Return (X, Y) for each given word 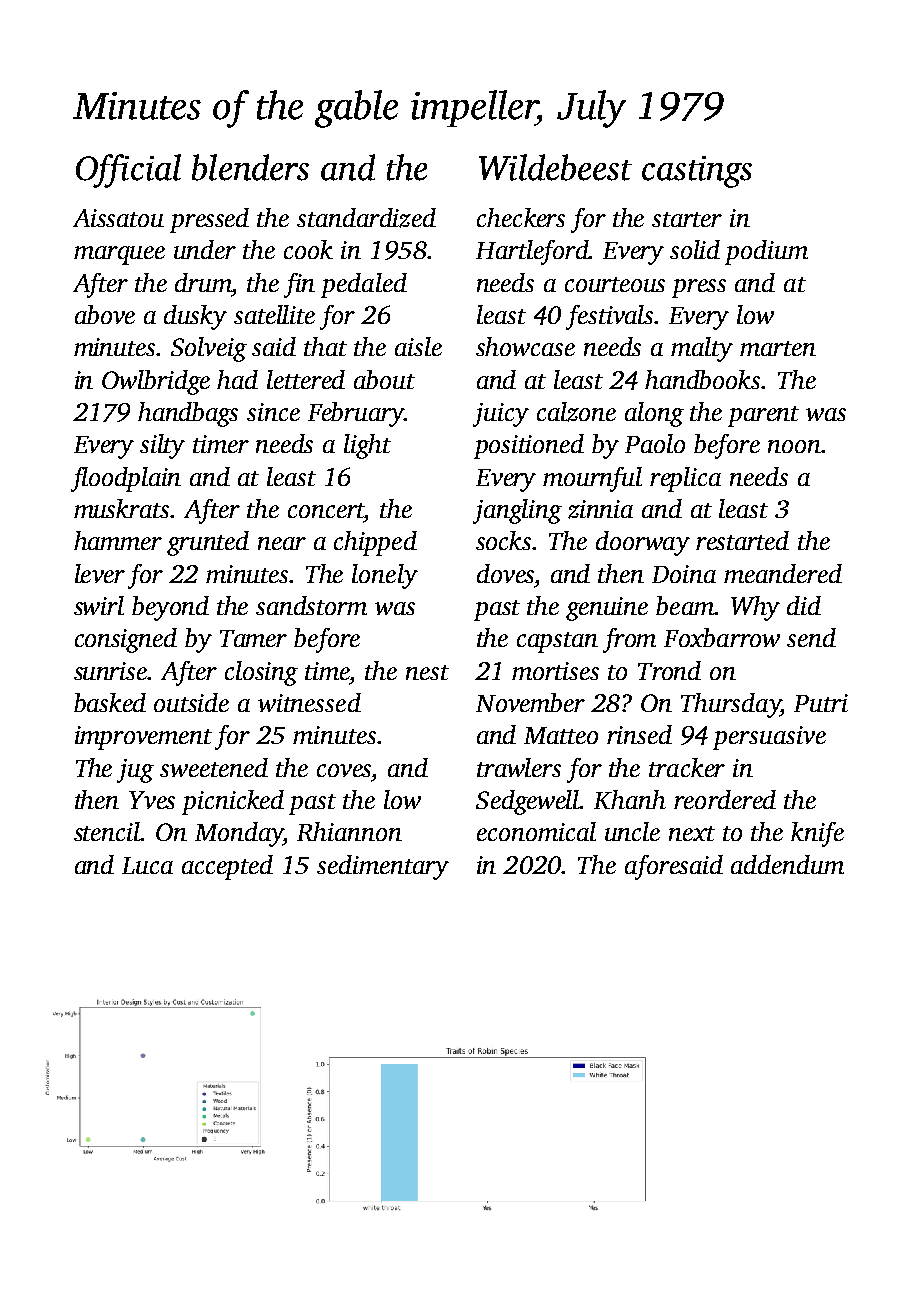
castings (697, 172)
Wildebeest (555, 167)
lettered (306, 379)
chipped (375, 543)
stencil (107, 831)
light (367, 446)
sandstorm (311, 605)
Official (128, 171)
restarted (742, 540)
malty (702, 349)
